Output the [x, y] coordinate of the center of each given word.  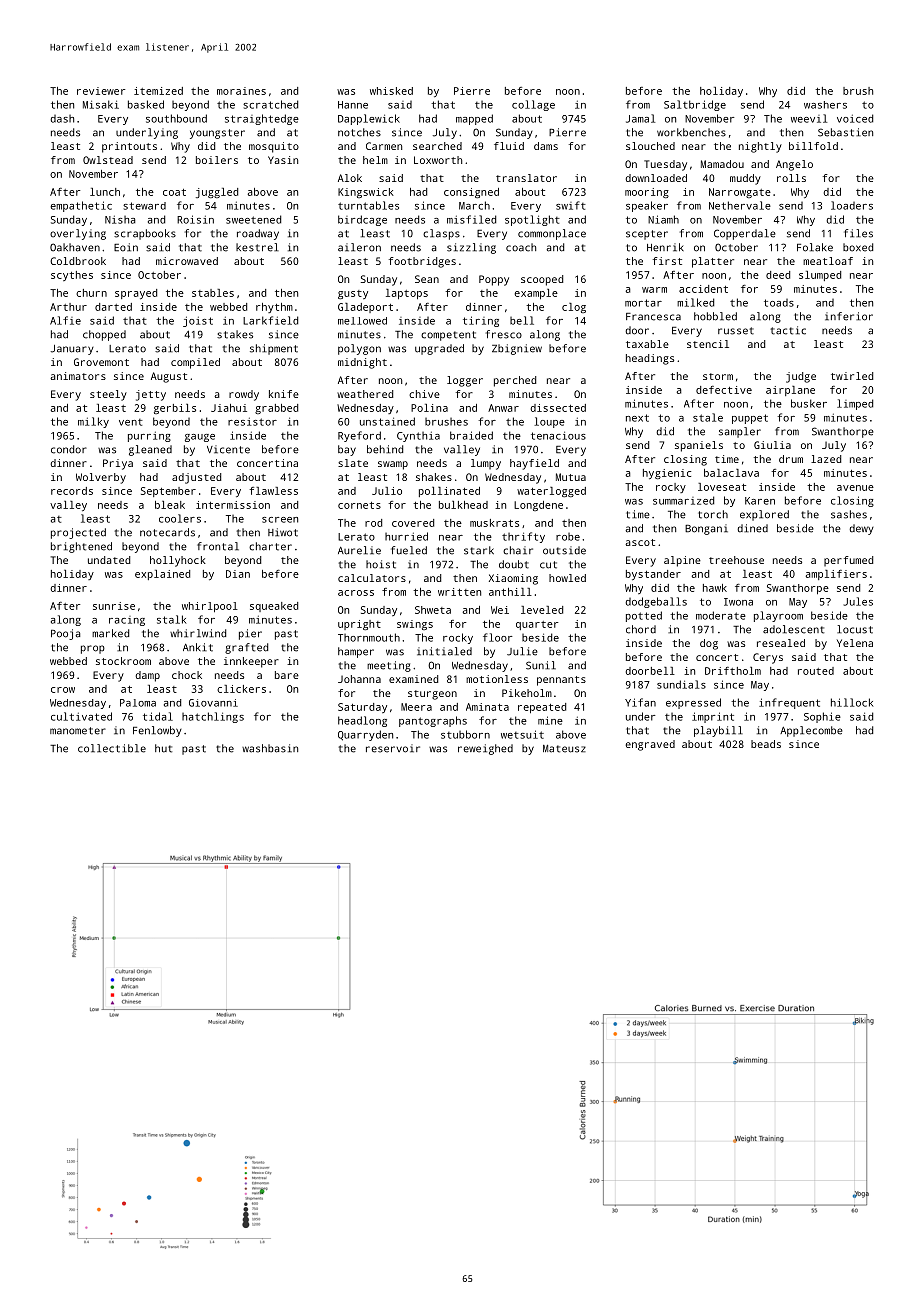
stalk [171, 619]
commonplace [552, 234]
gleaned [150, 450]
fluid [509, 146]
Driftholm [733, 671]
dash [62, 119]
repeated [542, 708]
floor [498, 637]
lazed [826, 459]
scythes [72, 276]
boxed [858, 247]
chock [187, 675]
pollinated [449, 492]
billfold [813, 146]
